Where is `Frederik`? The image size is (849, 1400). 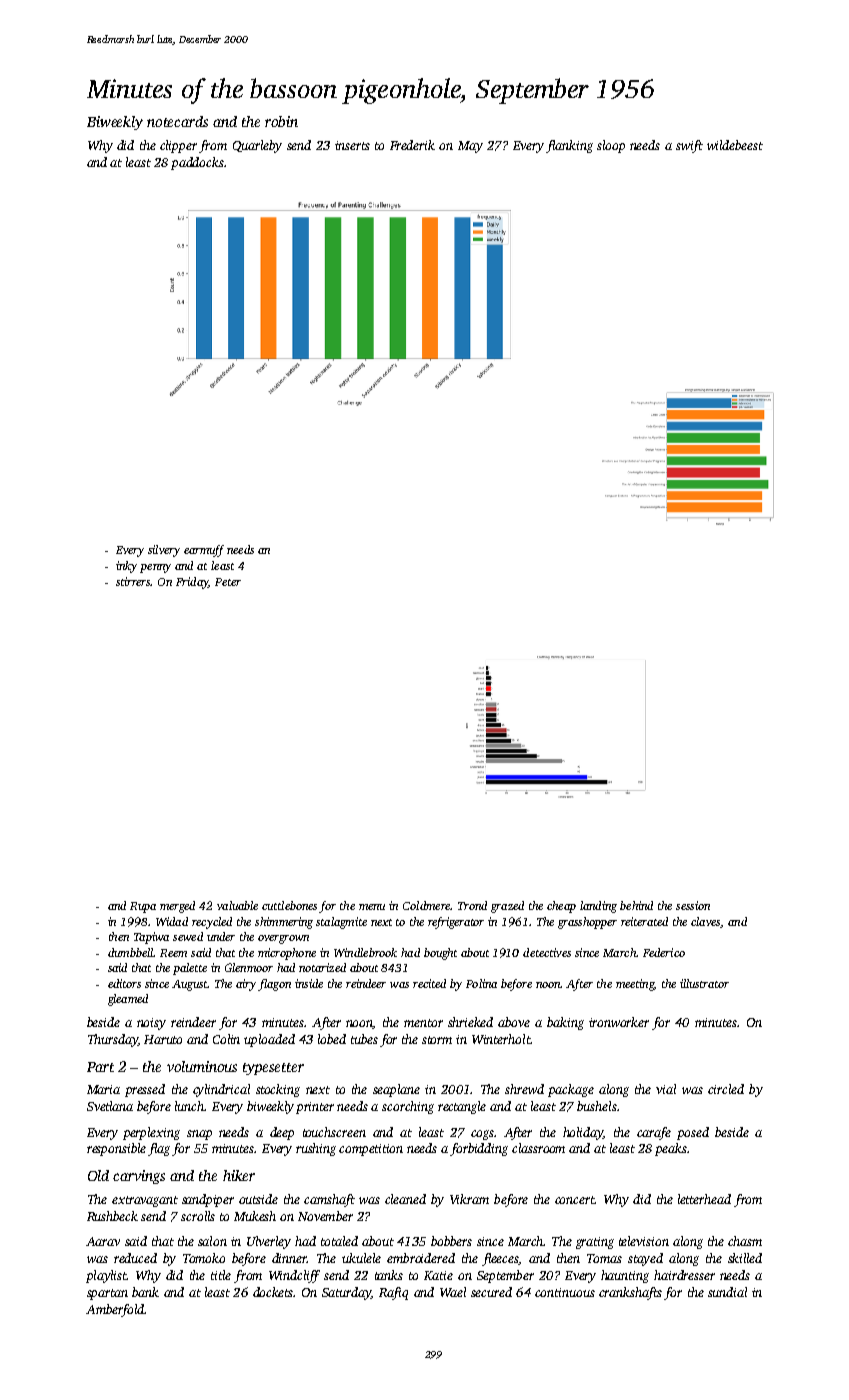 Frederik is located at coordinates (412, 145).
